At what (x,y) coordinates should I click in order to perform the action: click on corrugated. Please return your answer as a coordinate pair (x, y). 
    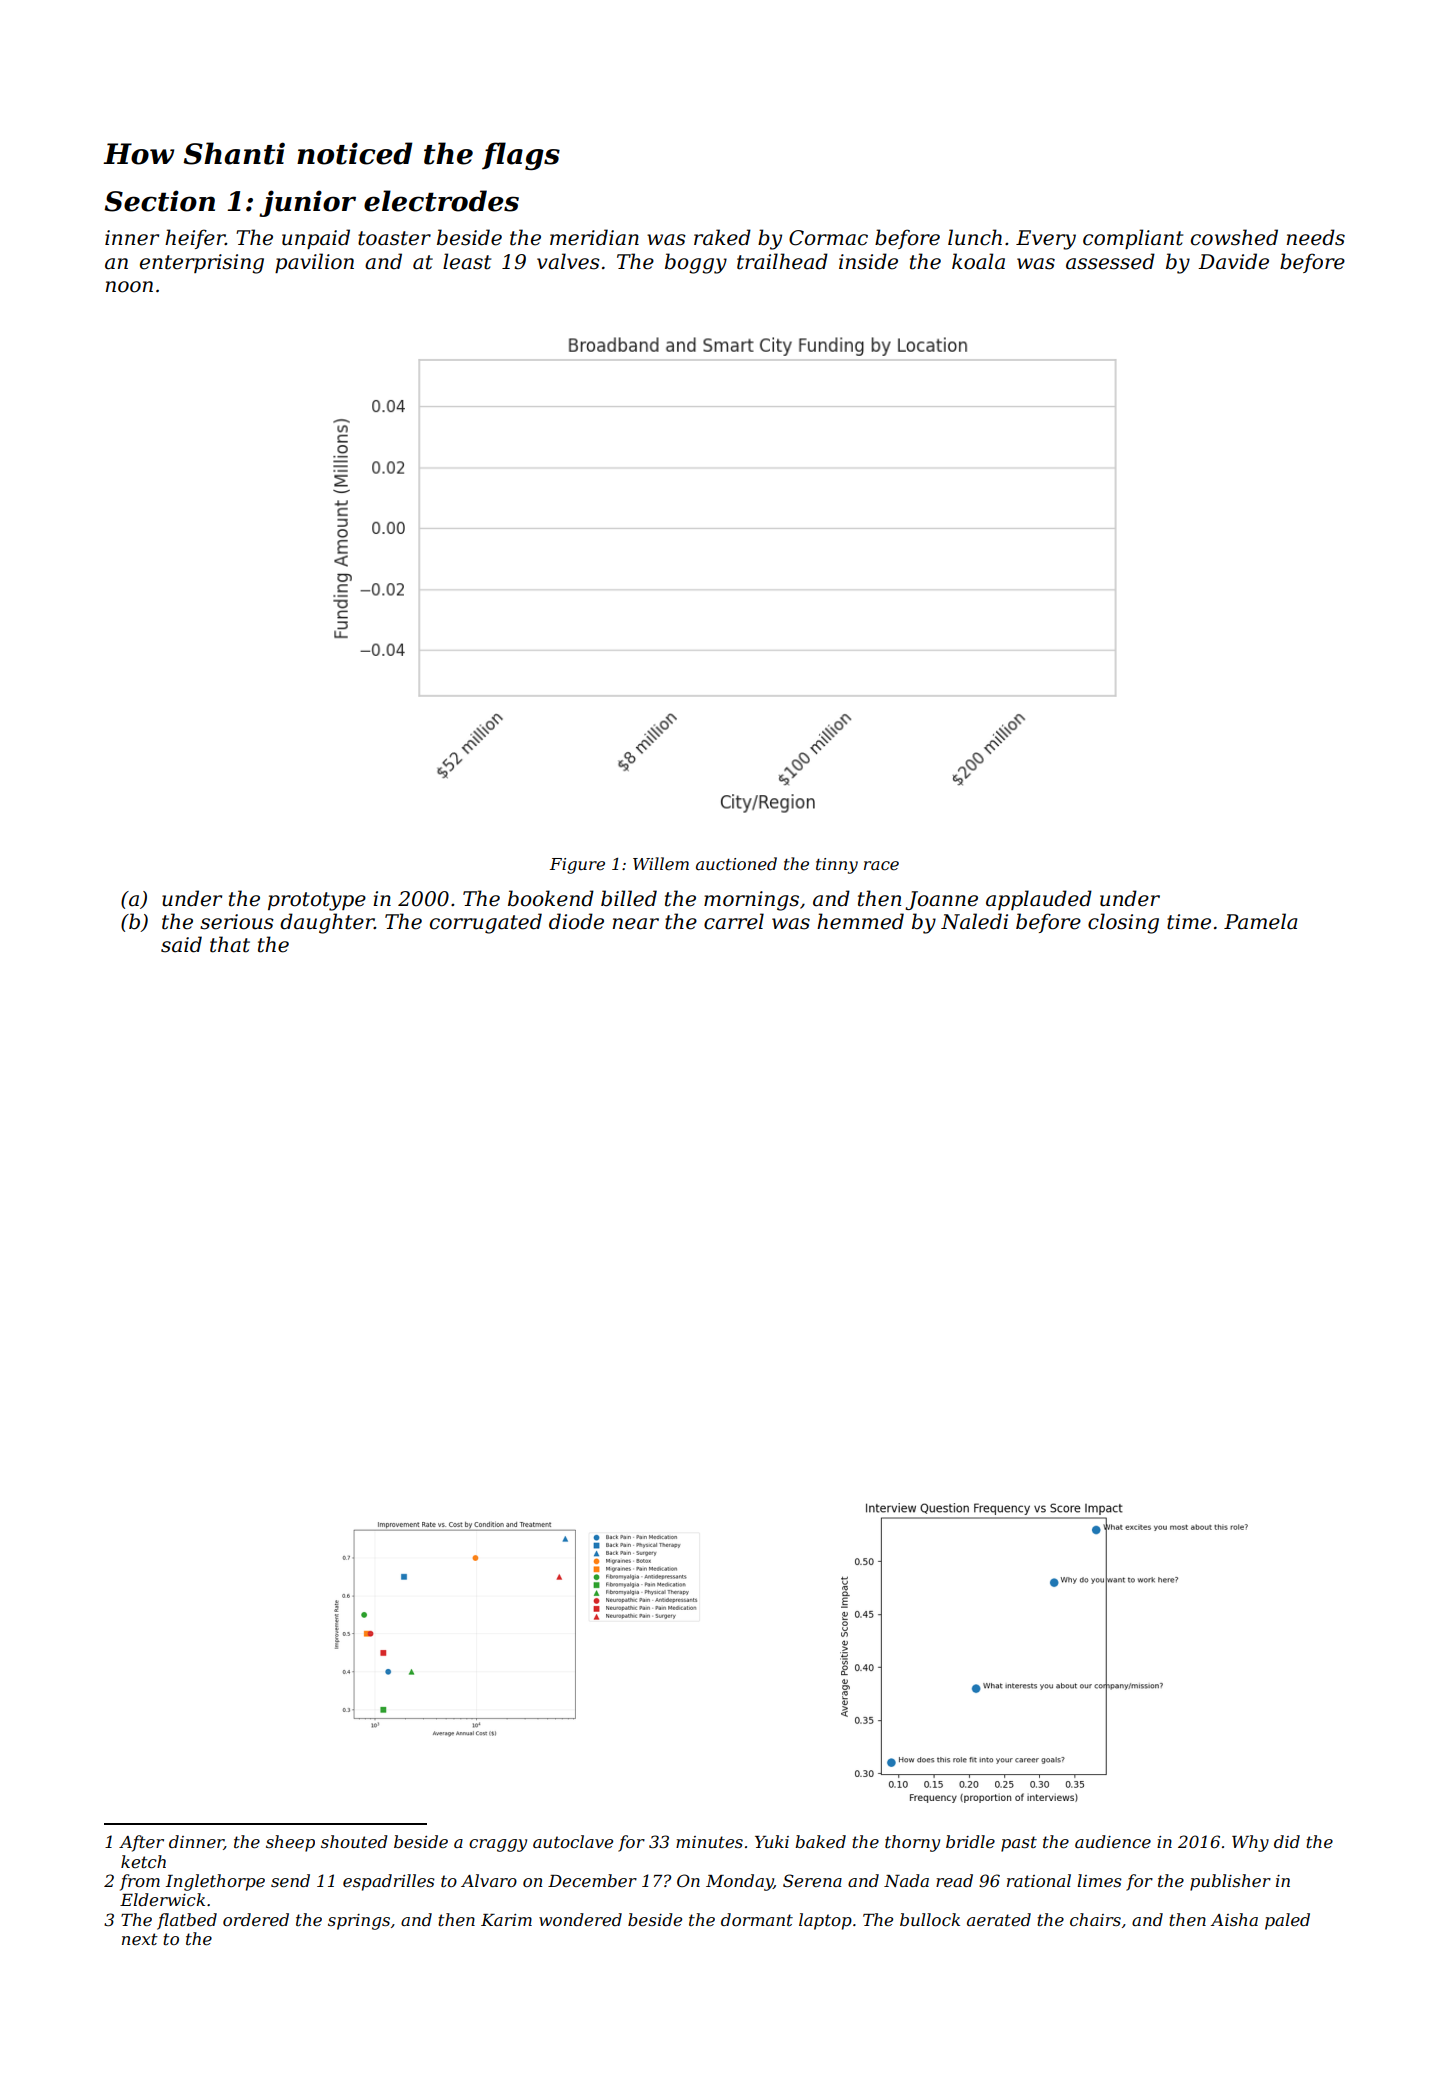
    Looking at the image, I should click on (486, 923).
